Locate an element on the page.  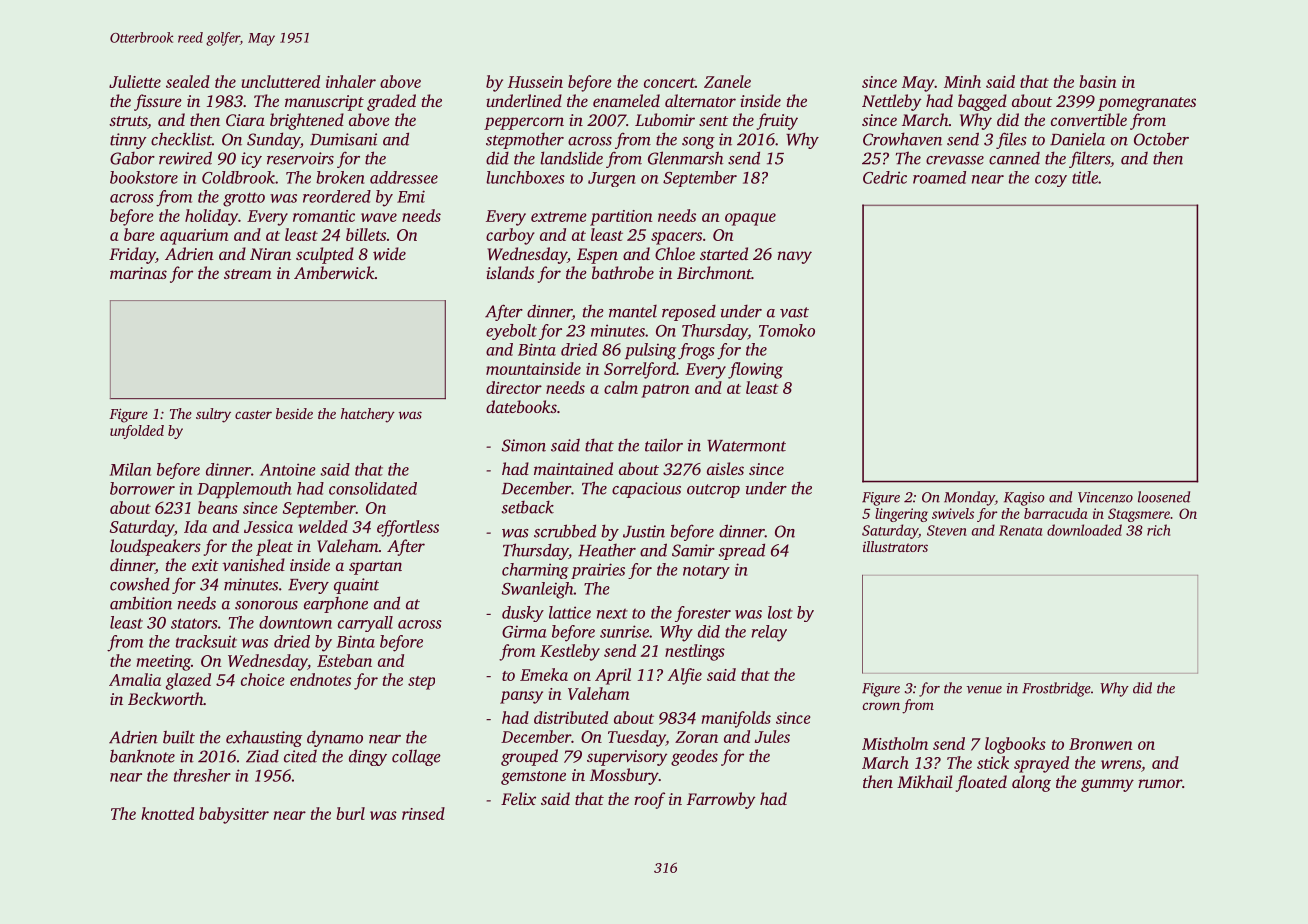
Zanele is located at coordinates (727, 81).
